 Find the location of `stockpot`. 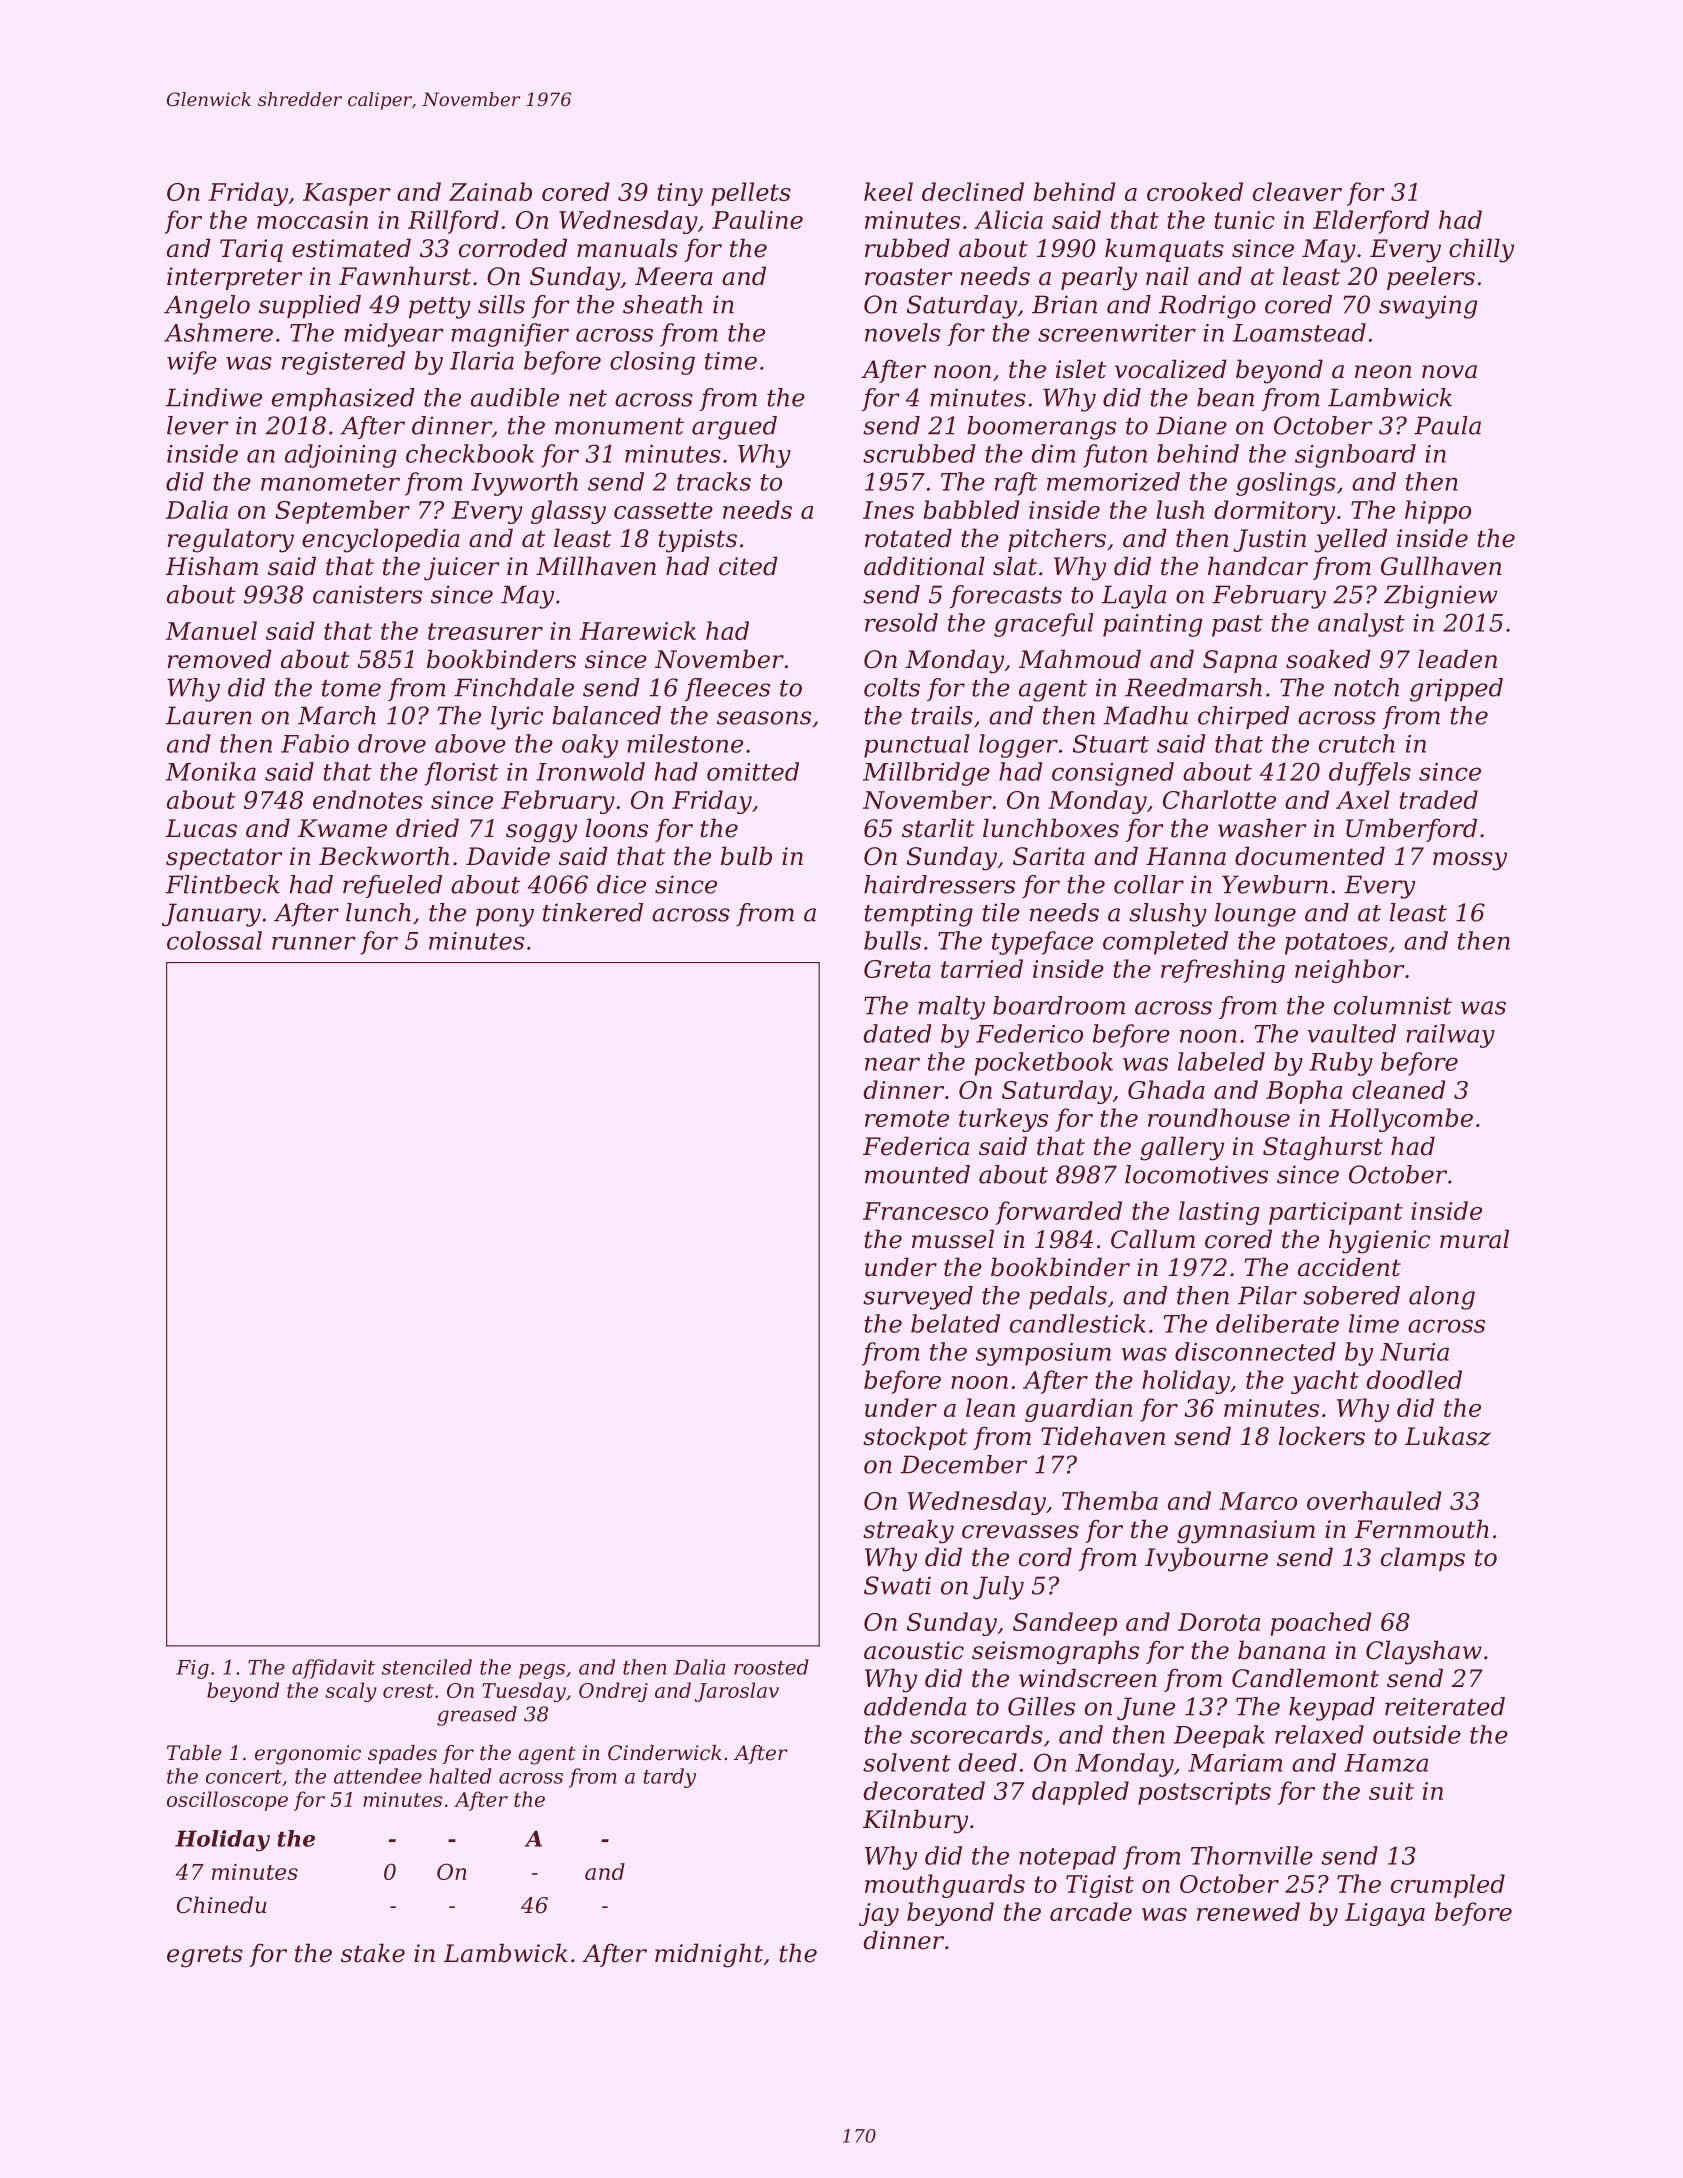

stockpot is located at coordinates (915, 1438).
